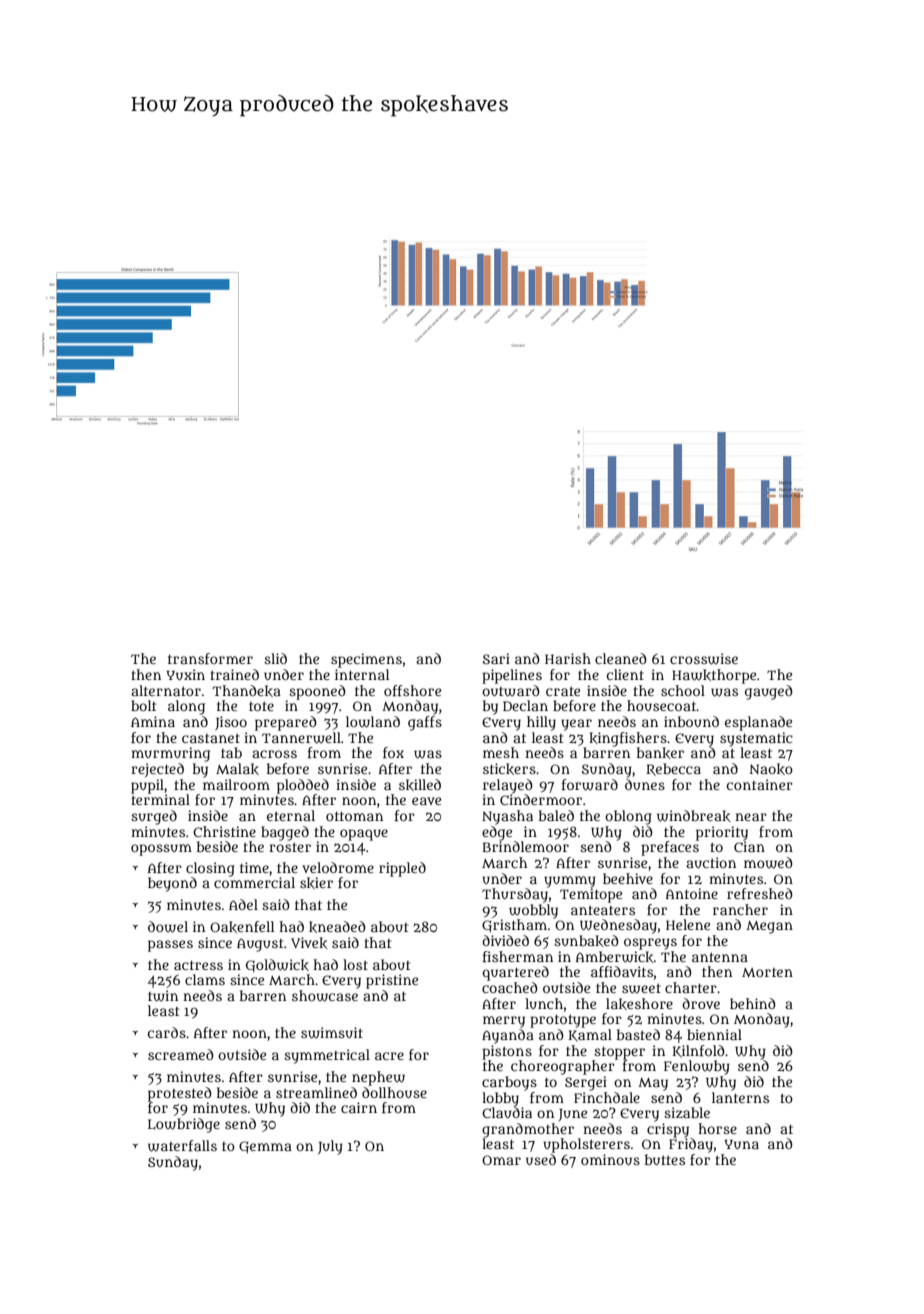 The width and height of the image is (924, 1314). What do you see at coordinates (285, 833) in the image?
I see `bagged` at bounding box center [285, 833].
